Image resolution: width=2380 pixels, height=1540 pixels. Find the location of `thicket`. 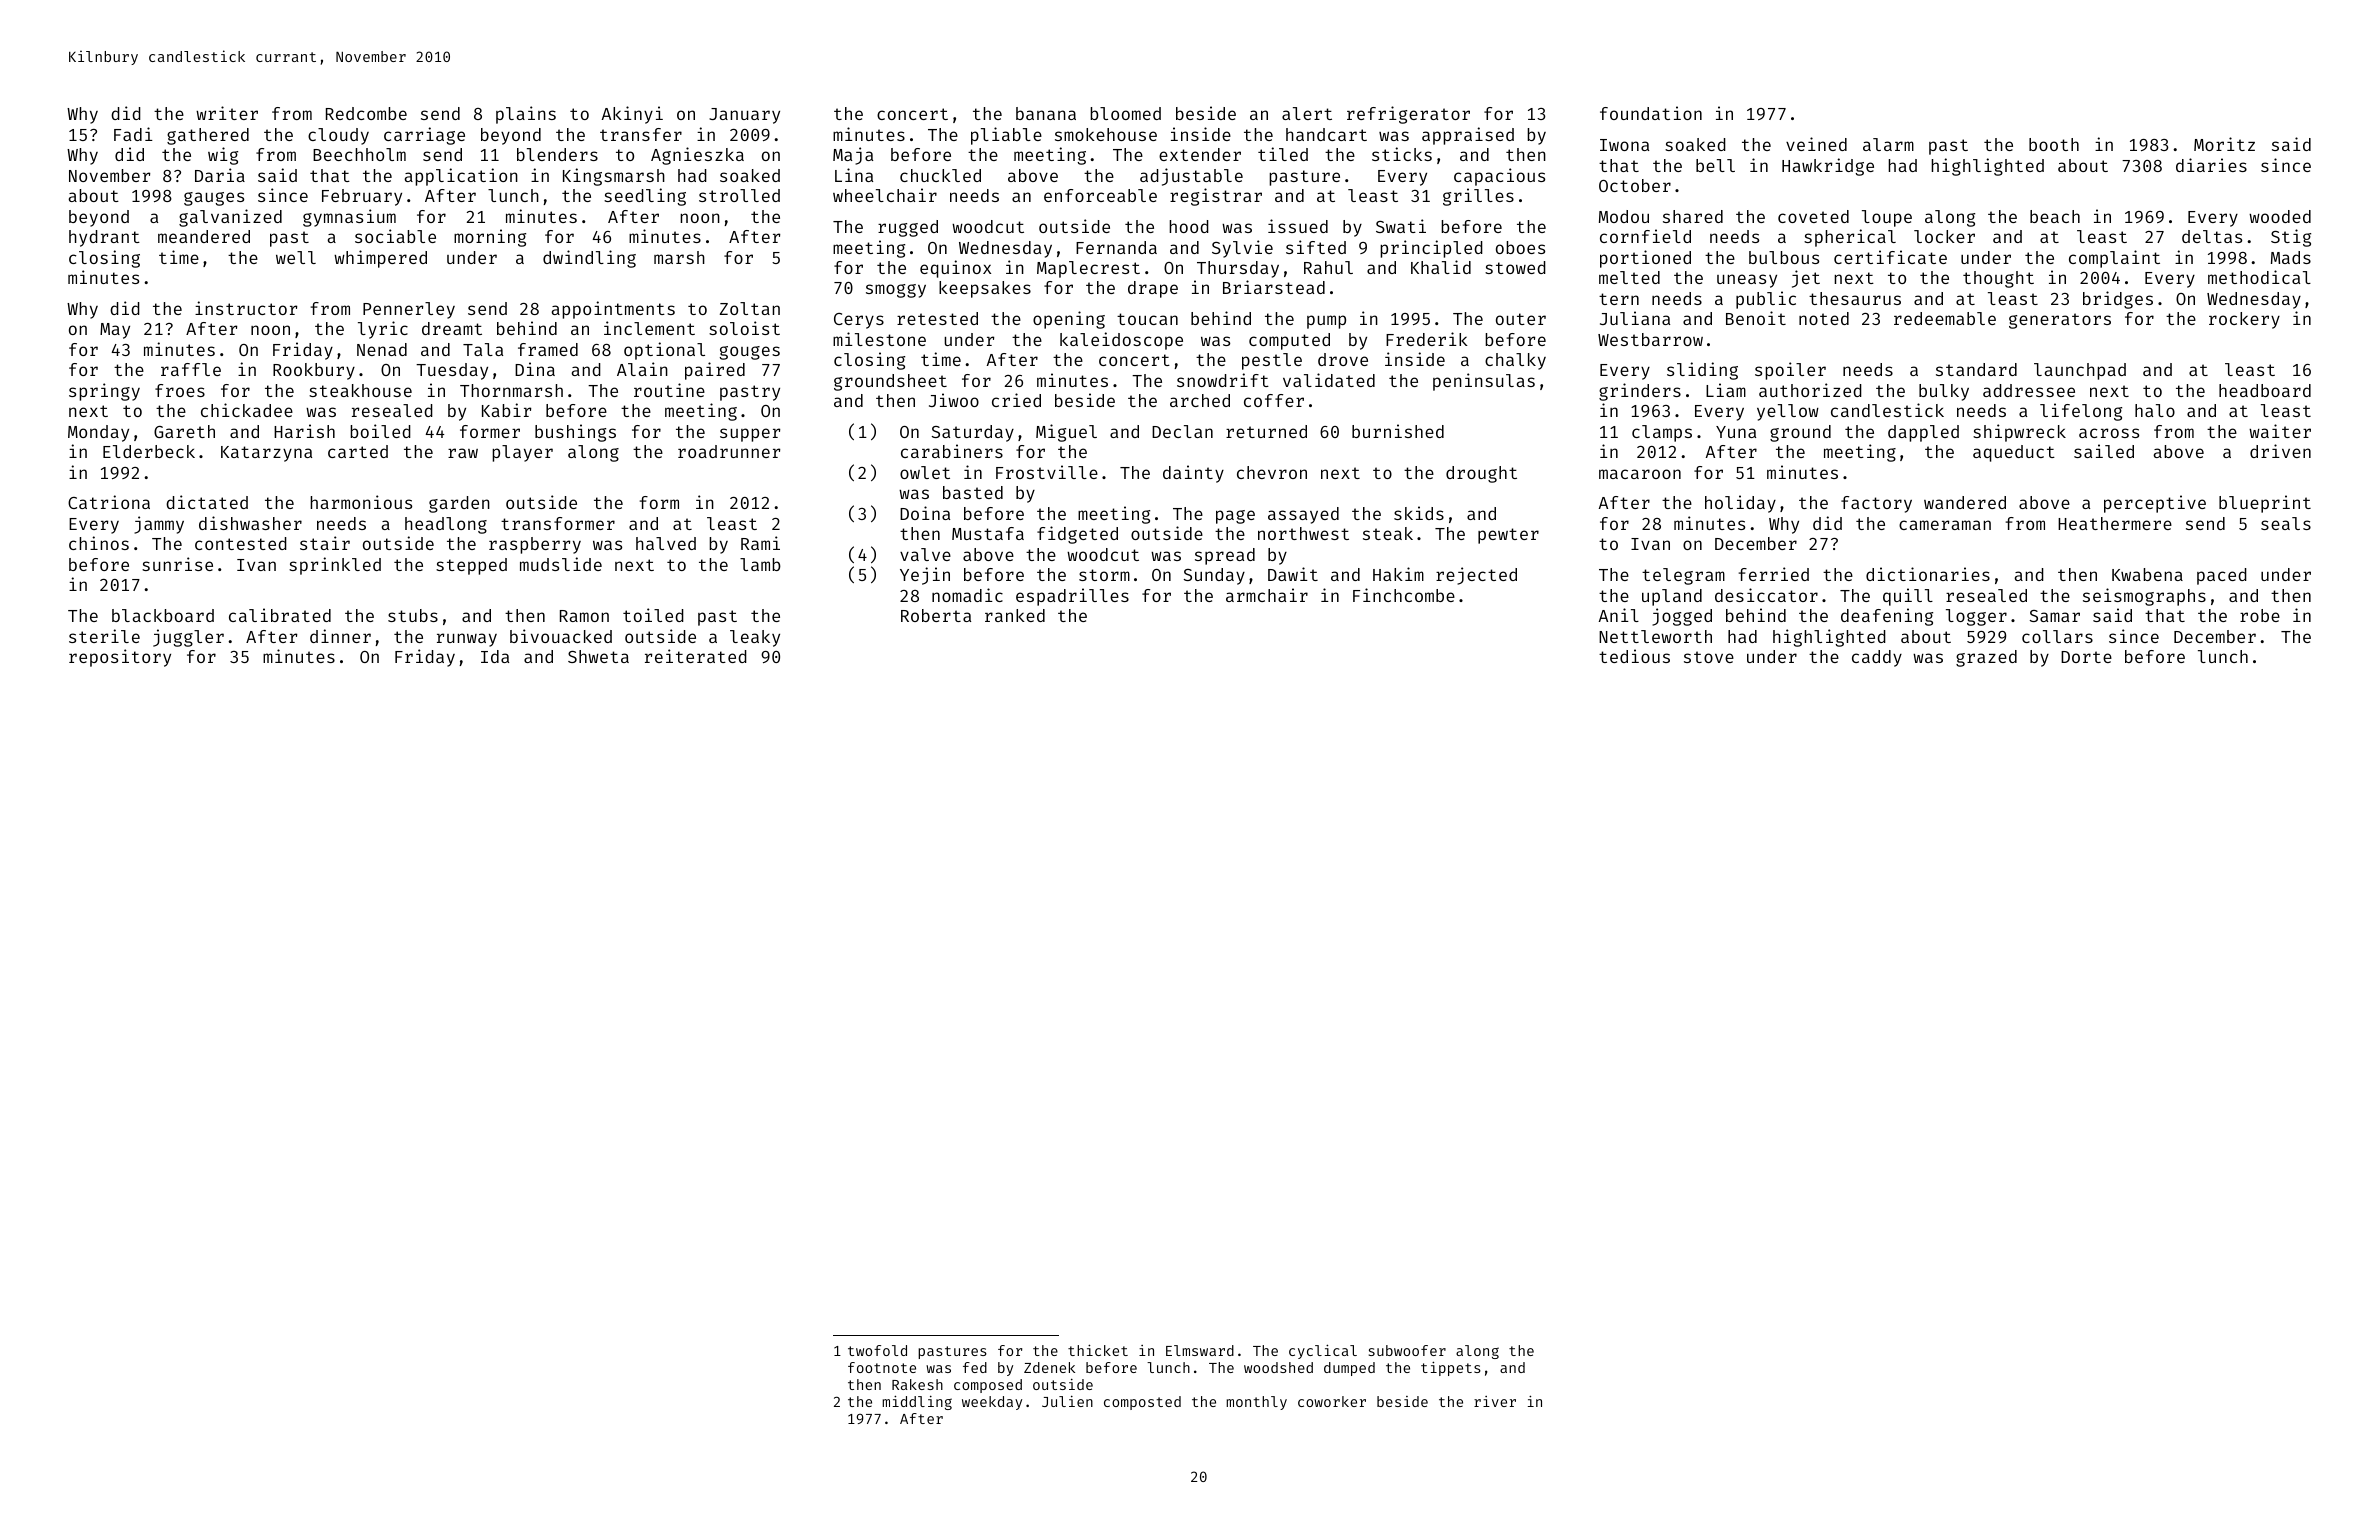

thicket is located at coordinates (1098, 1350).
